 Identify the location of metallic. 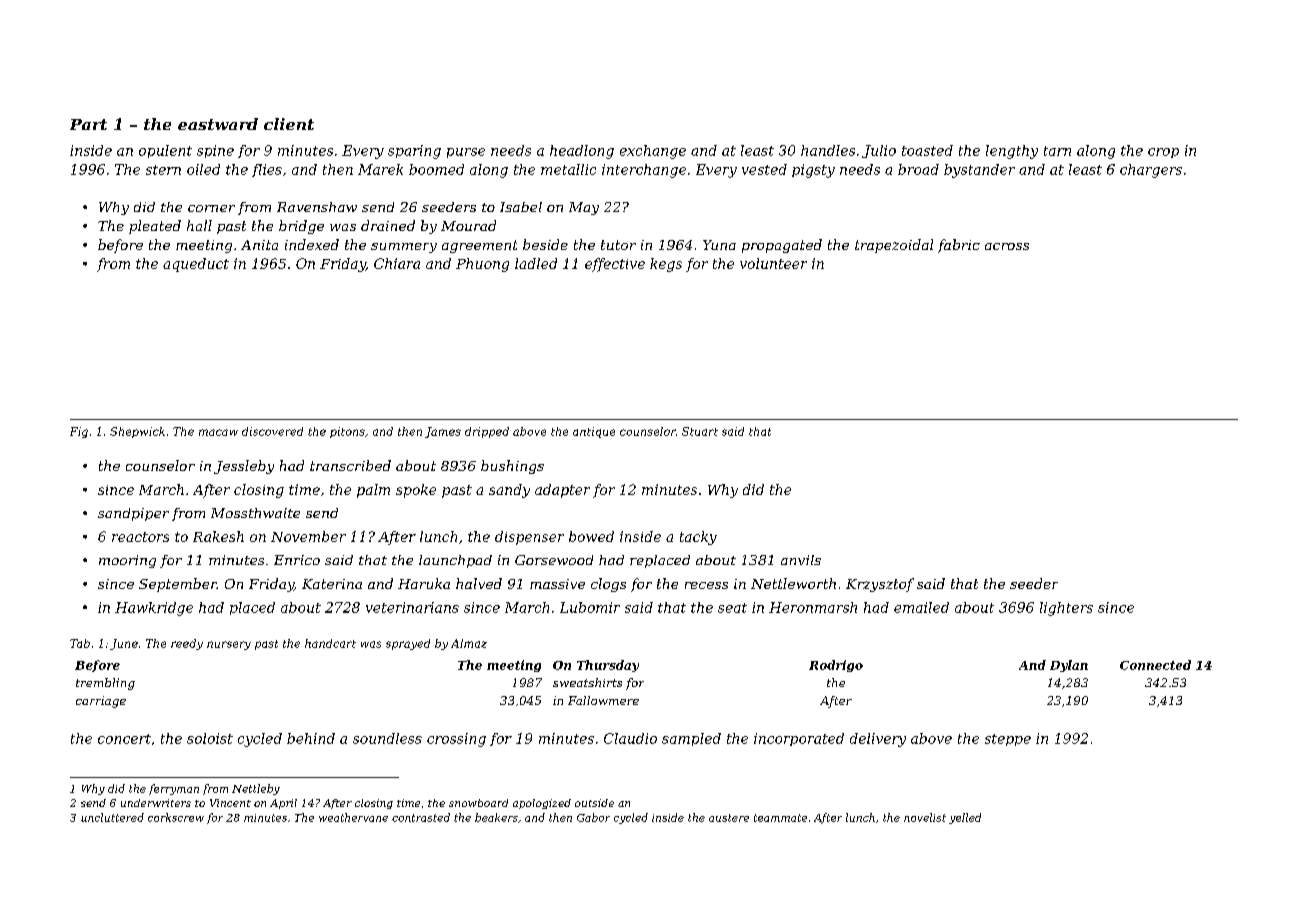
(568, 169).
